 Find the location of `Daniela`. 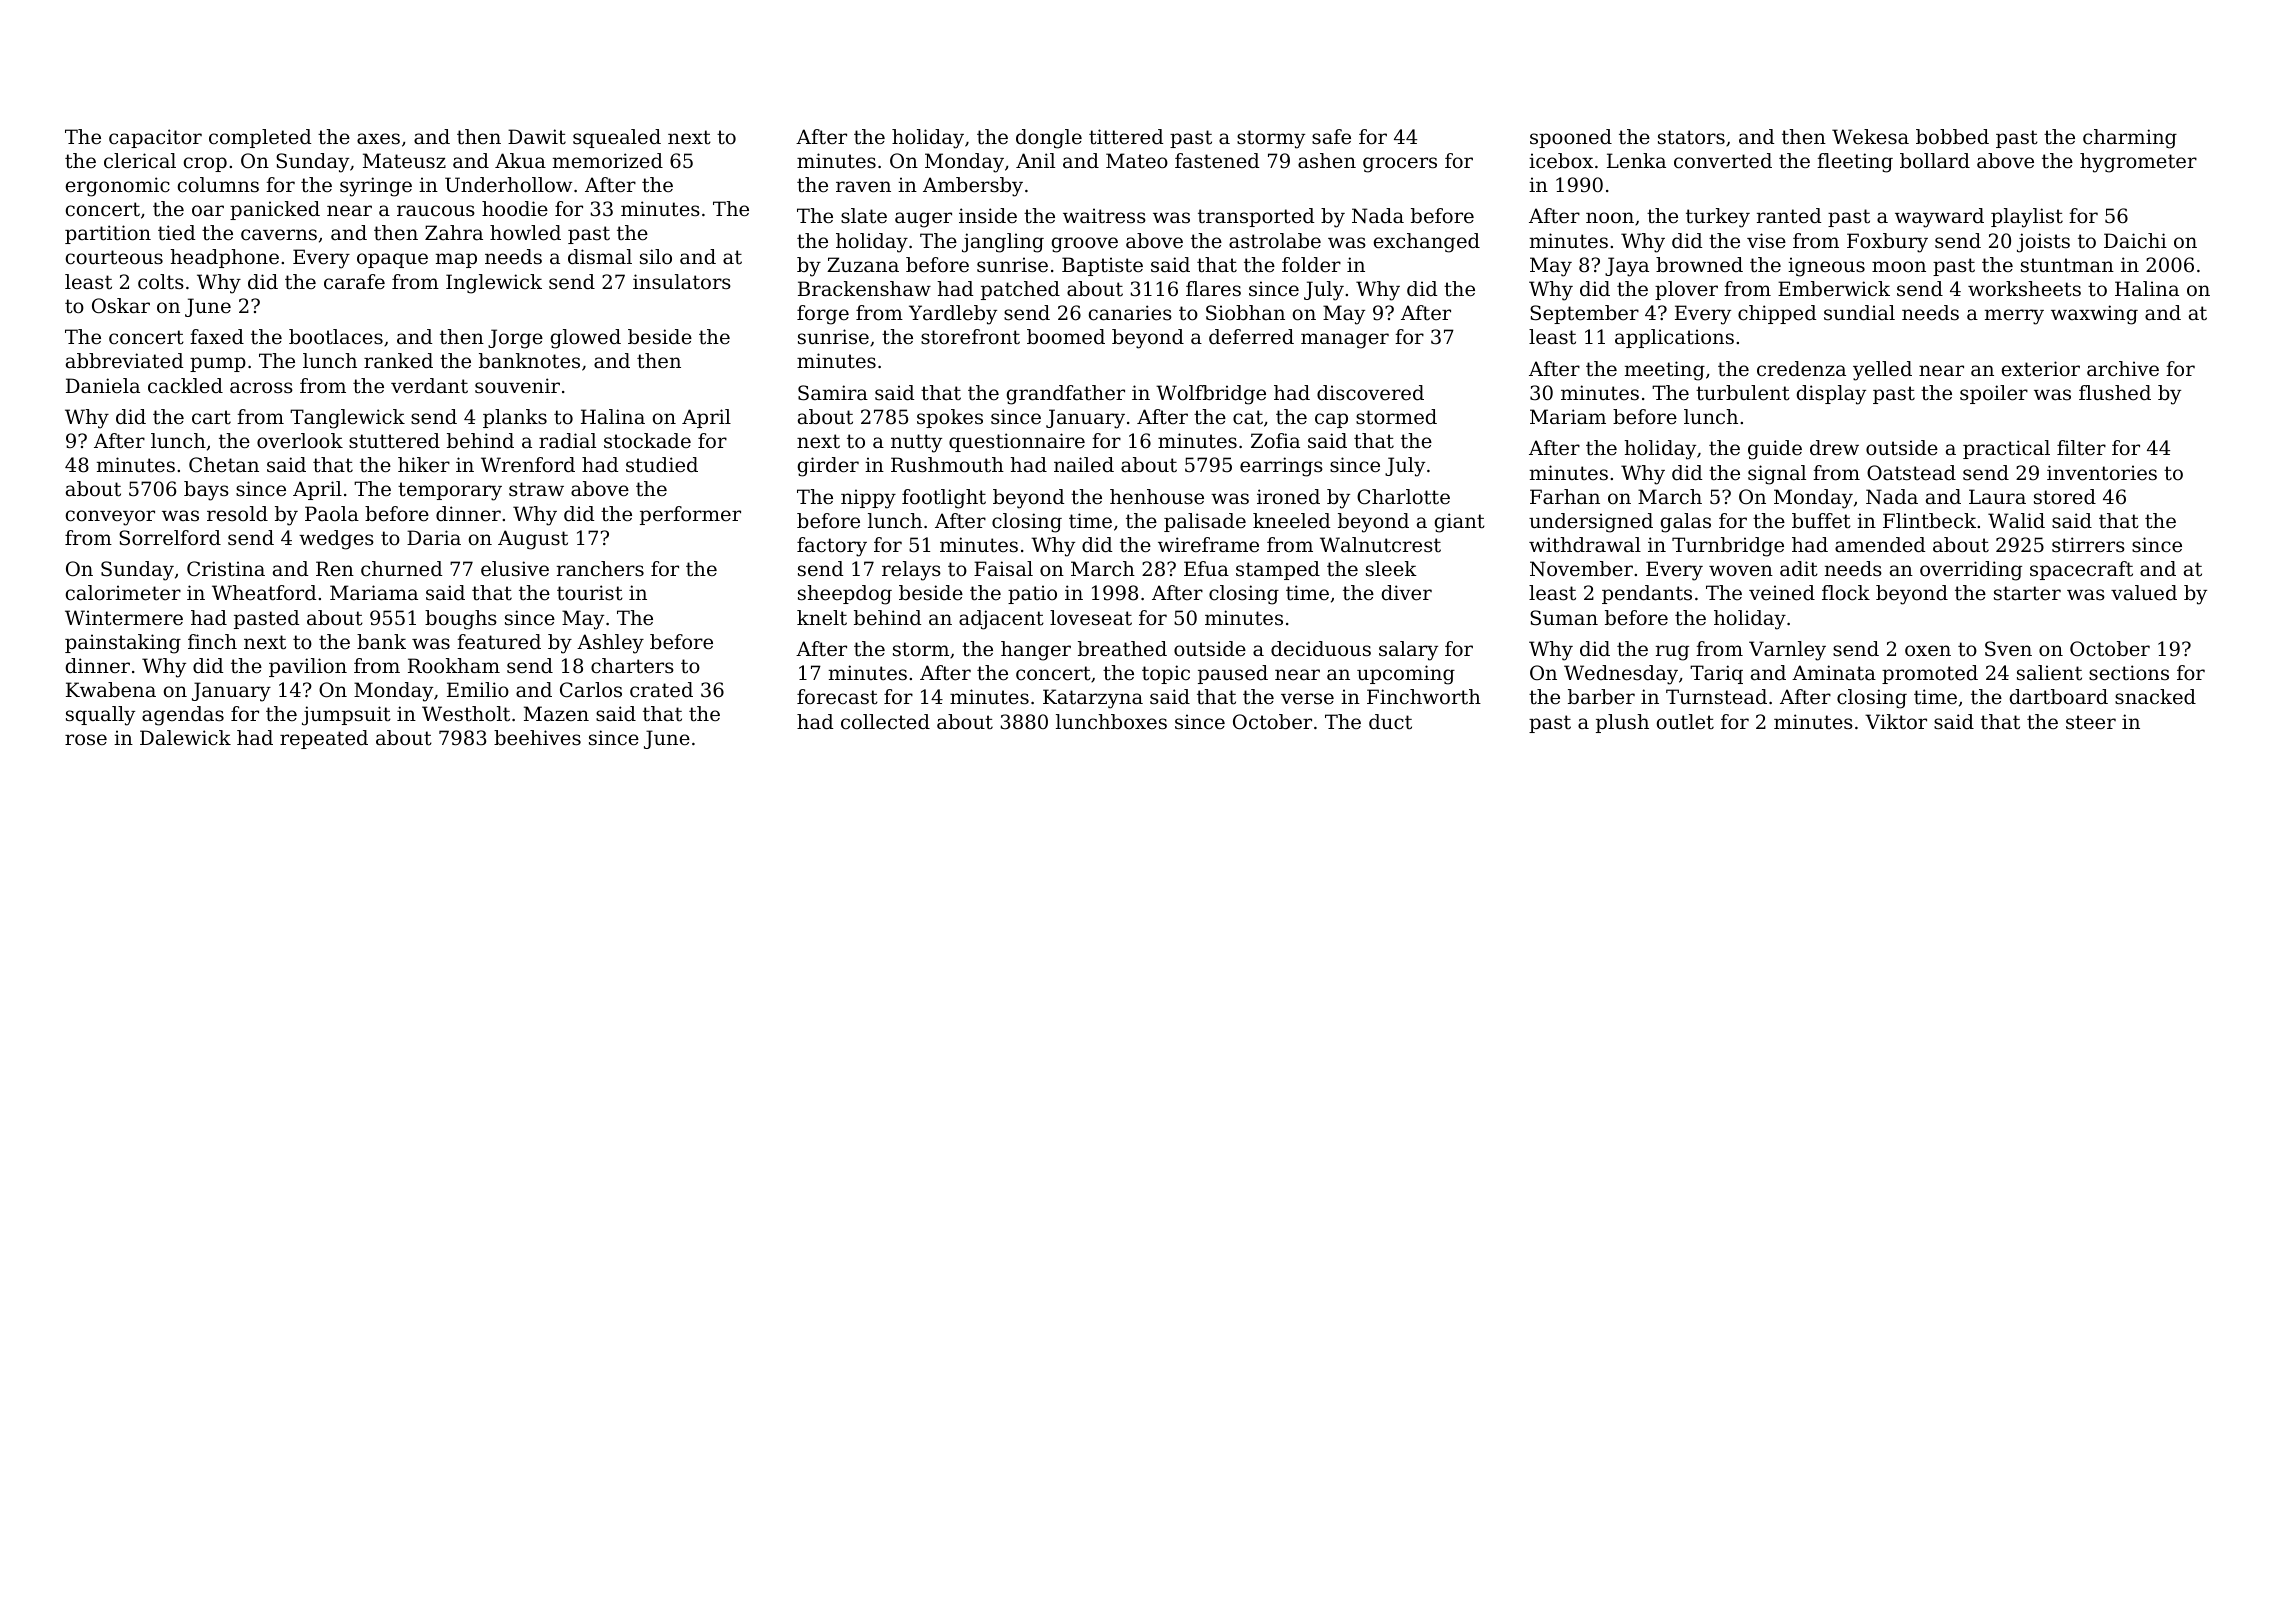

Daniela is located at coordinates (103, 385).
